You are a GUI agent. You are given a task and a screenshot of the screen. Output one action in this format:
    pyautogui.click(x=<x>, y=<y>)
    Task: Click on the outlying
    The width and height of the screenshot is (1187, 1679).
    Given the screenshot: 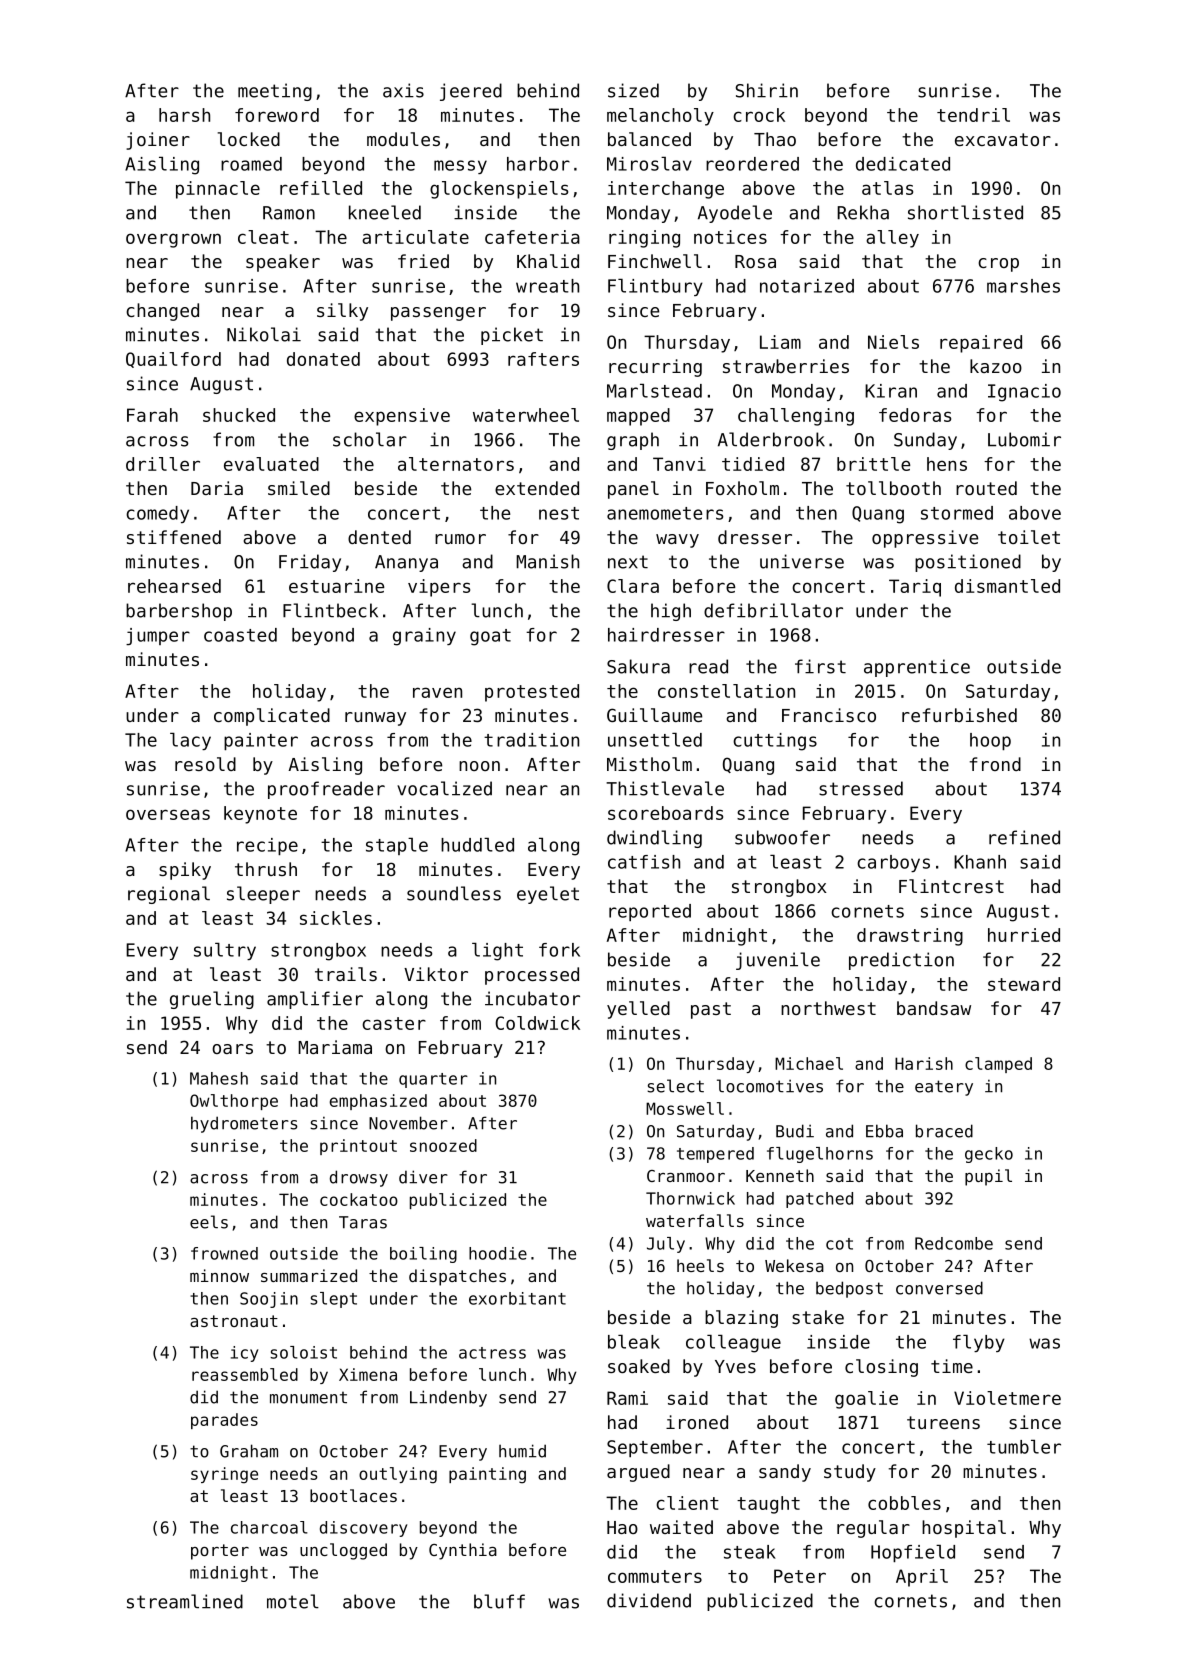 What is the action you would take?
    pyautogui.click(x=398, y=1475)
